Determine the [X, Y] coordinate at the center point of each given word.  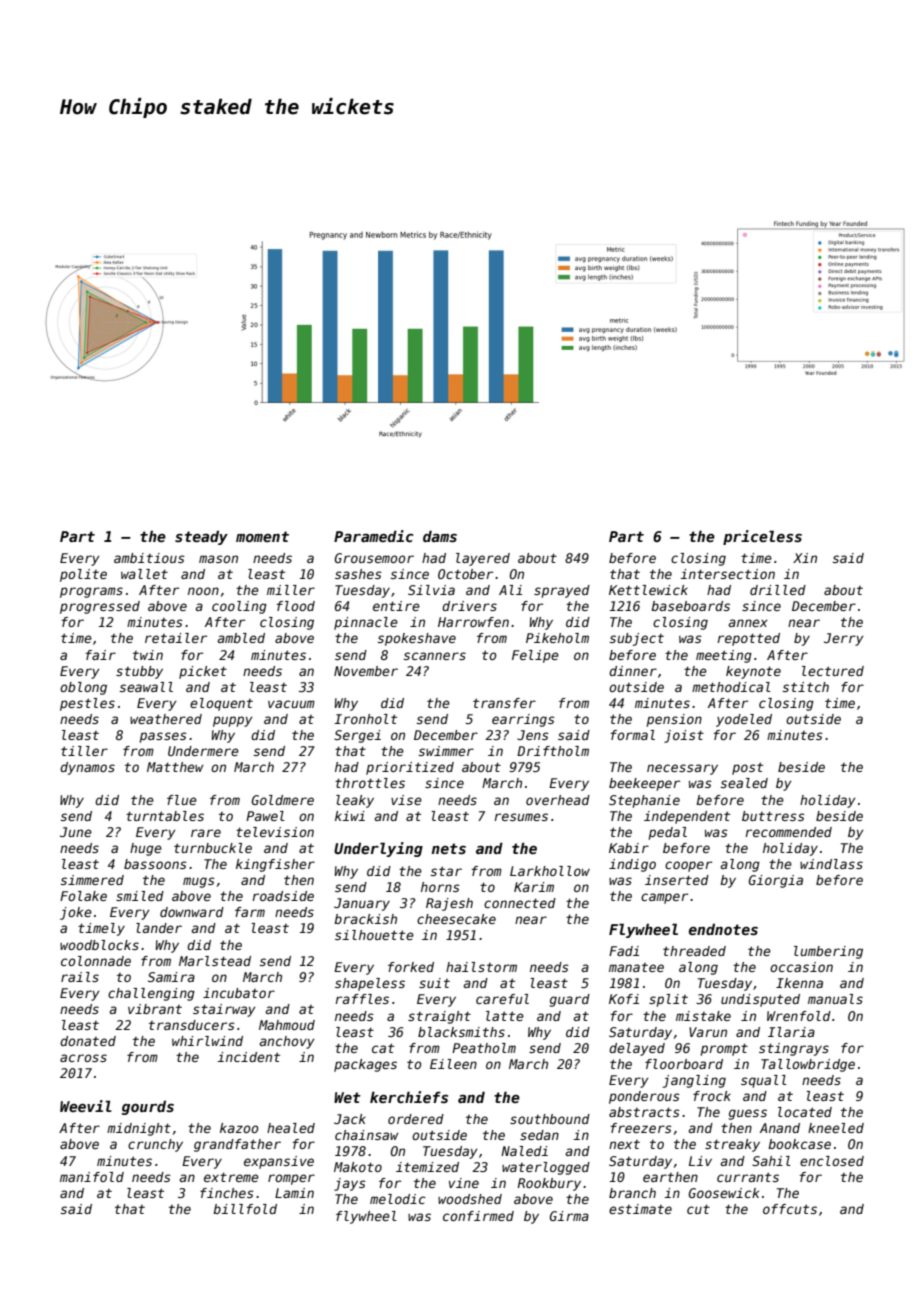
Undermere [203, 751]
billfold [245, 1209]
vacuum [291, 704]
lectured [833, 671]
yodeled [744, 720]
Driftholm [553, 751]
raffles [362, 999]
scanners [435, 656]
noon [203, 591]
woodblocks [99, 945]
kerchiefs [409, 1097]
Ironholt [365, 719]
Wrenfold [799, 1016]
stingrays [794, 1049]
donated [88, 1041]
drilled [778, 590]
